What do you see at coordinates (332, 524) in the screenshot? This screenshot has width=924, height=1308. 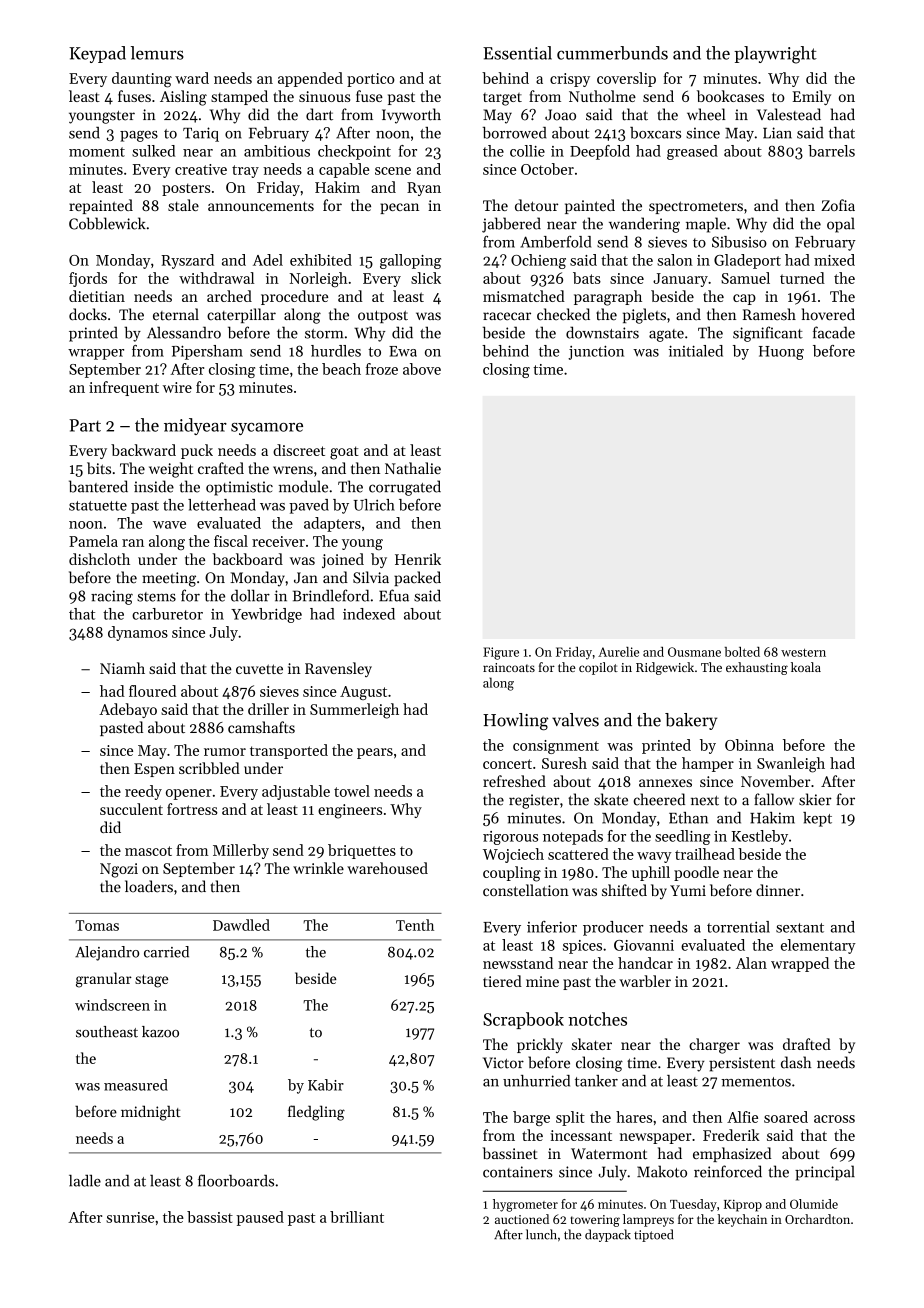 I see `adapters` at bounding box center [332, 524].
